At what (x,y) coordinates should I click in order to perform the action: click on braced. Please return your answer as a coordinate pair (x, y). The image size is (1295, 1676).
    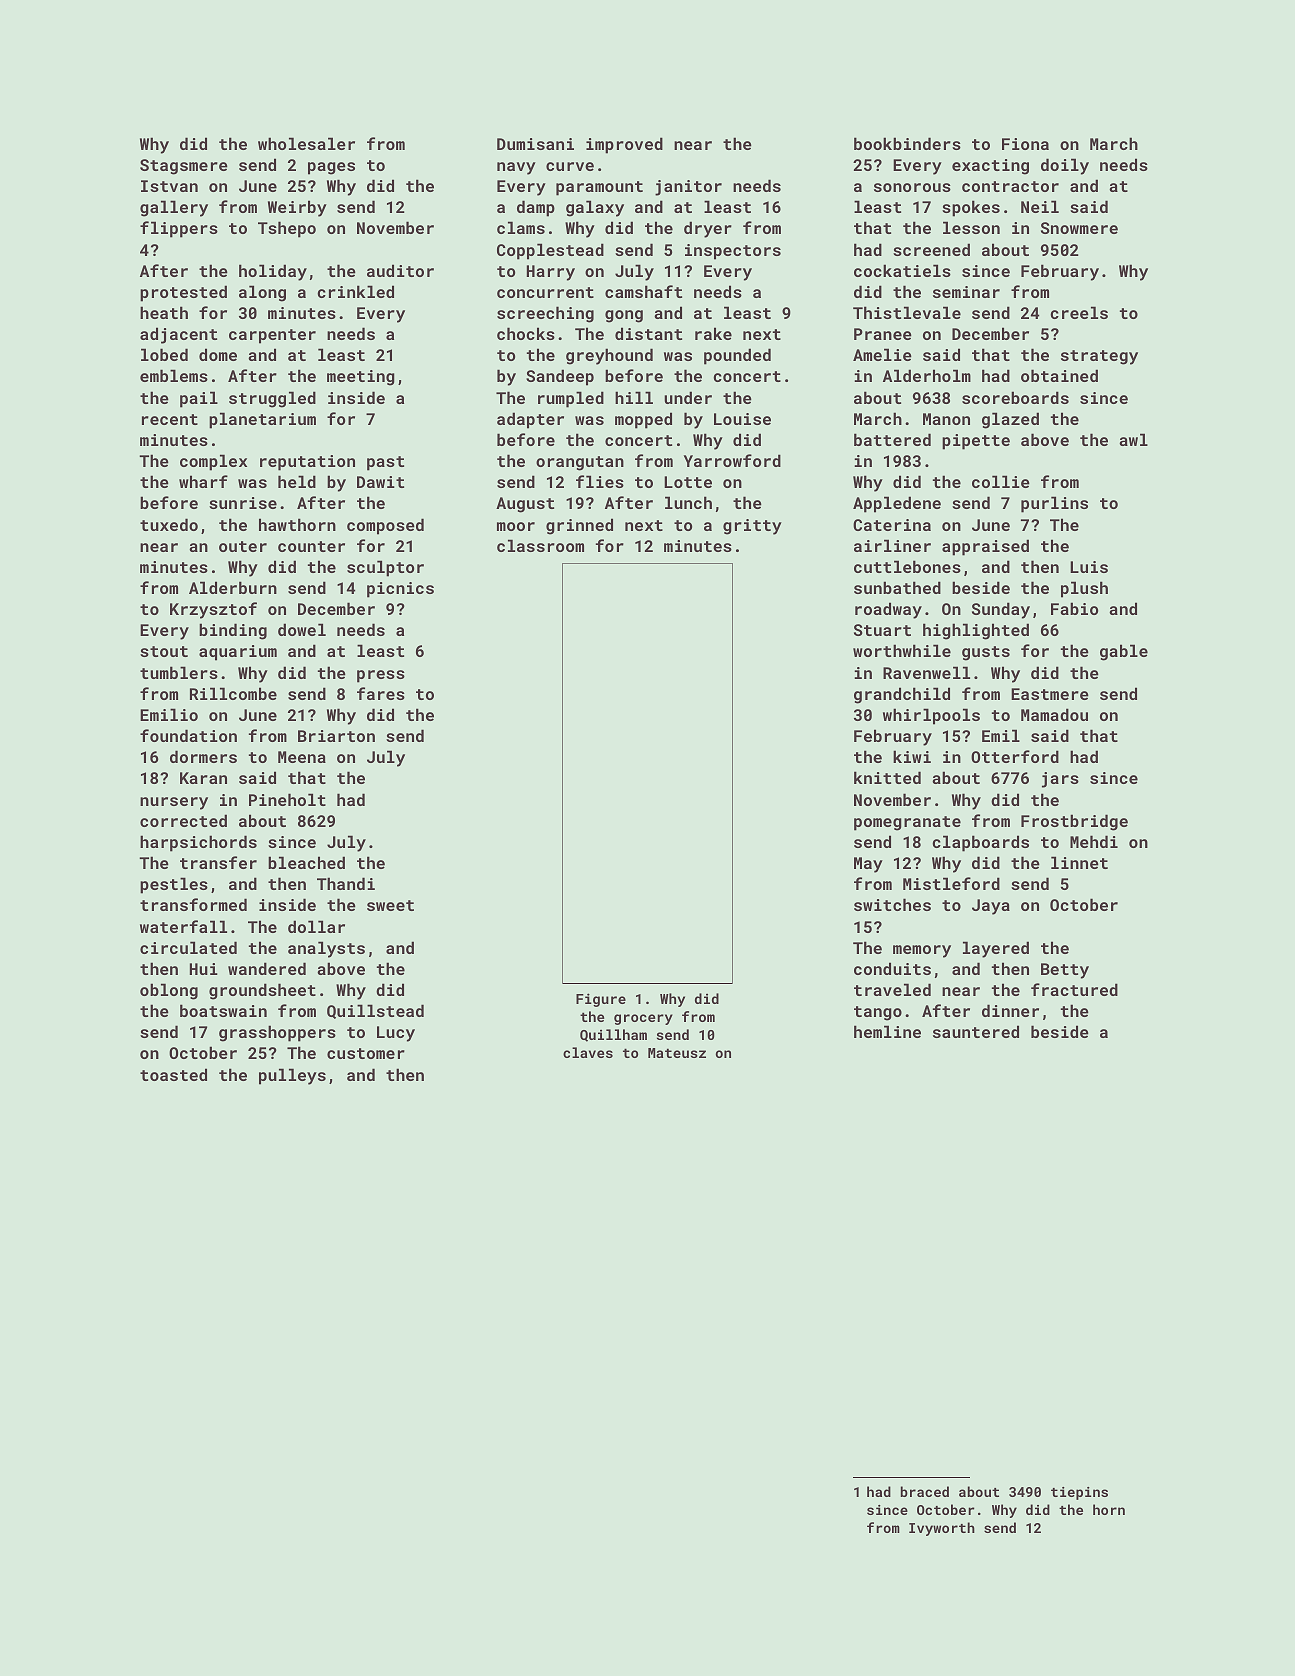
    Looking at the image, I should click on (924, 1491).
